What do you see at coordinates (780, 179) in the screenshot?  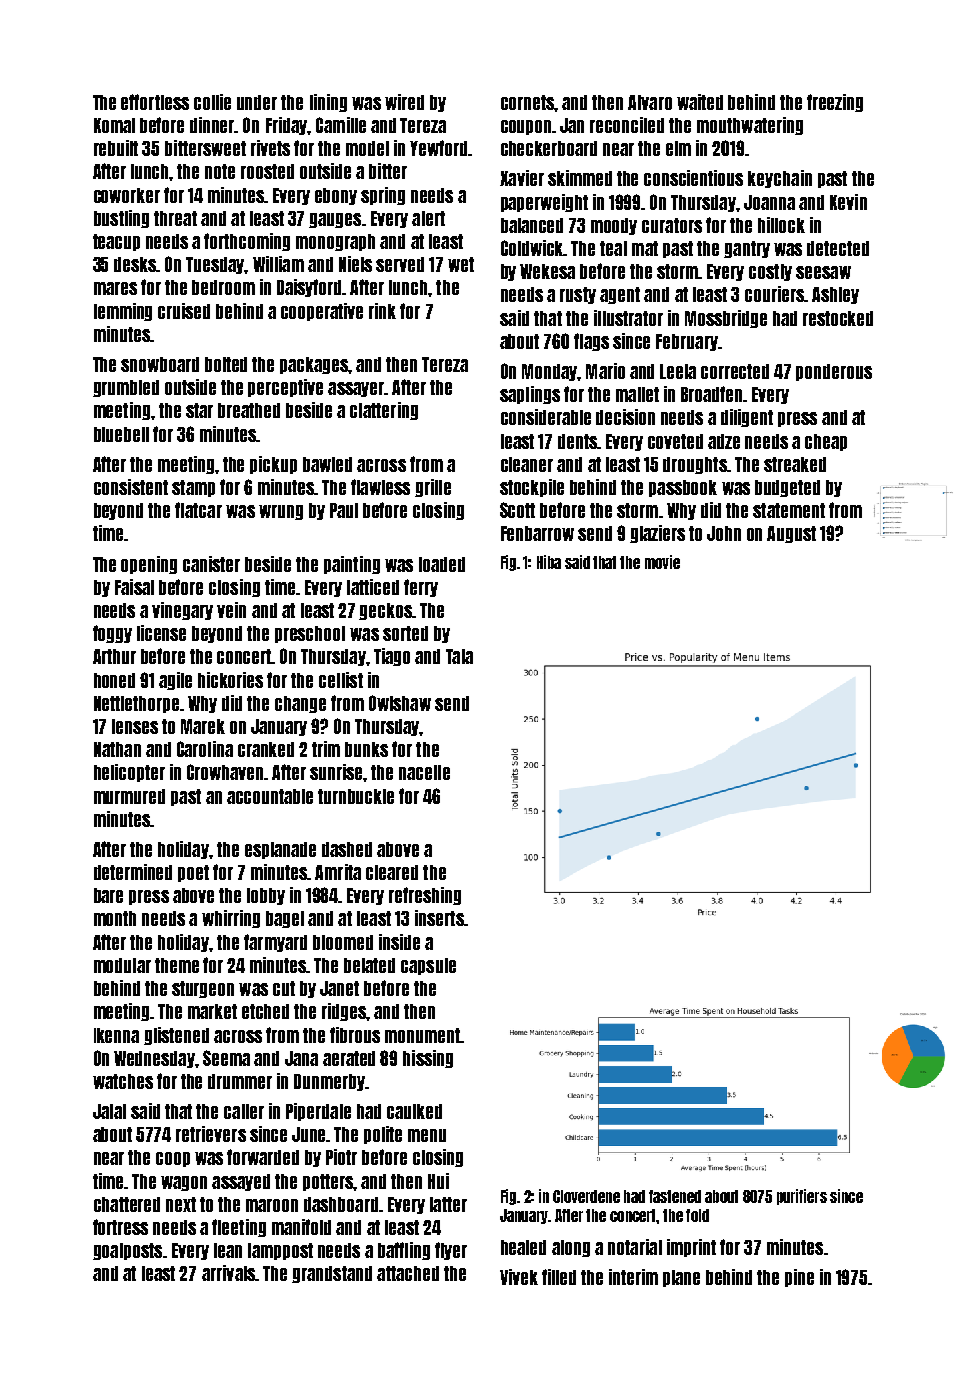 I see `keychain` at bounding box center [780, 179].
